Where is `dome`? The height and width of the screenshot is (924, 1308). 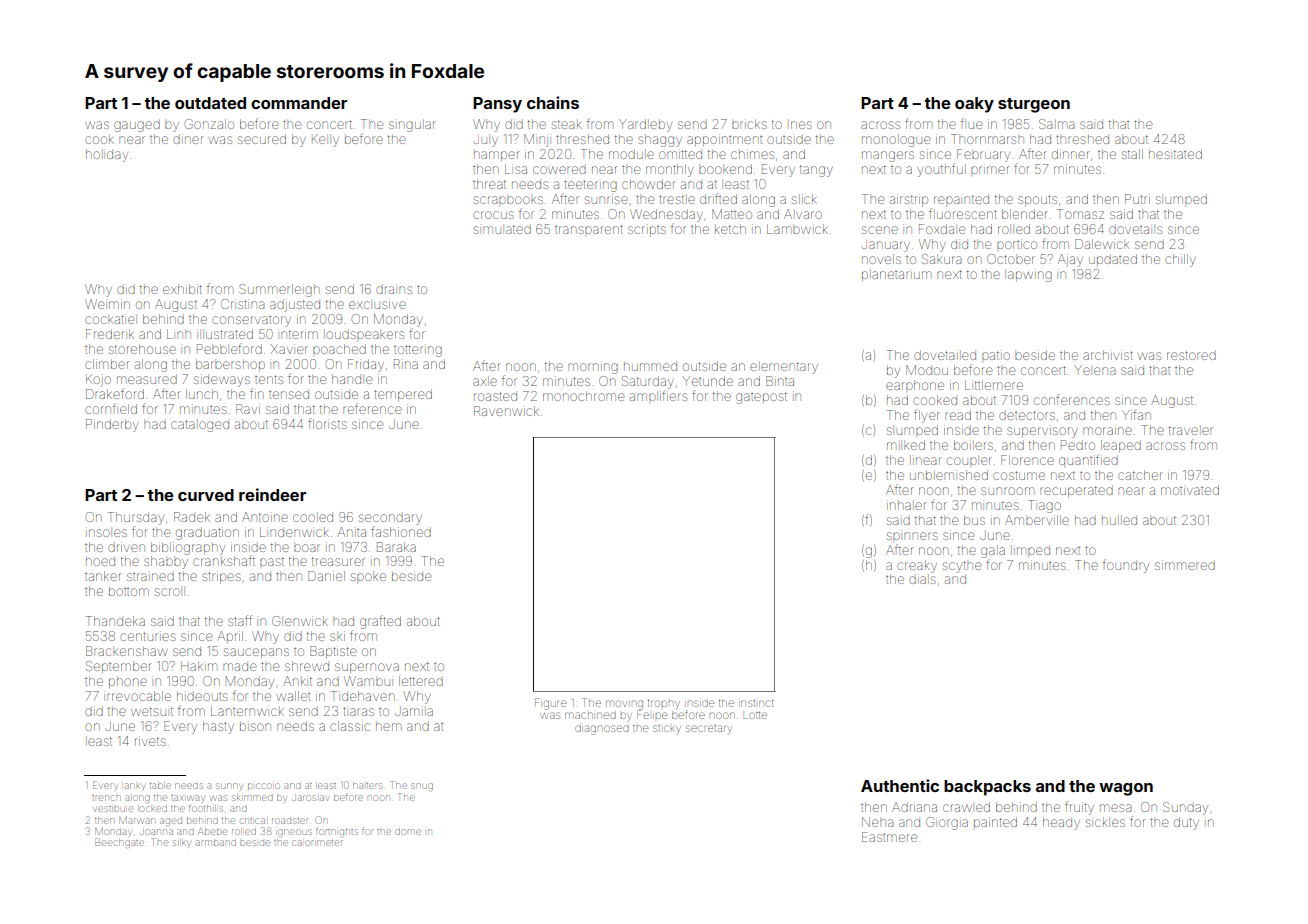 dome is located at coordinates (408, 832).
